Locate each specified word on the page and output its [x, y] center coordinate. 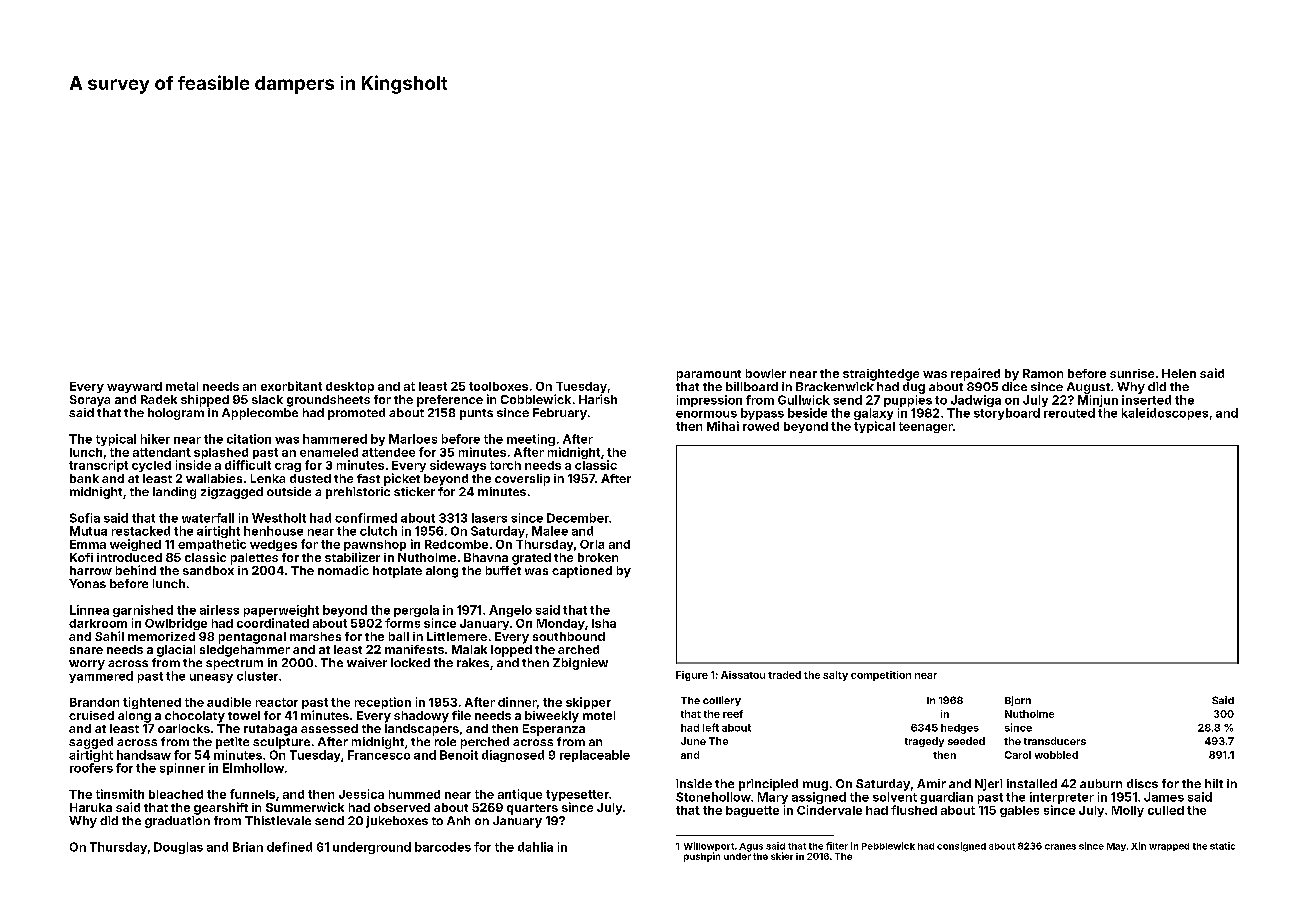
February [560, 414]
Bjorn [1018, 701]
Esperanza [554, 730]
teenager [926, 427]
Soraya [90, 401]
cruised [91, 715]
